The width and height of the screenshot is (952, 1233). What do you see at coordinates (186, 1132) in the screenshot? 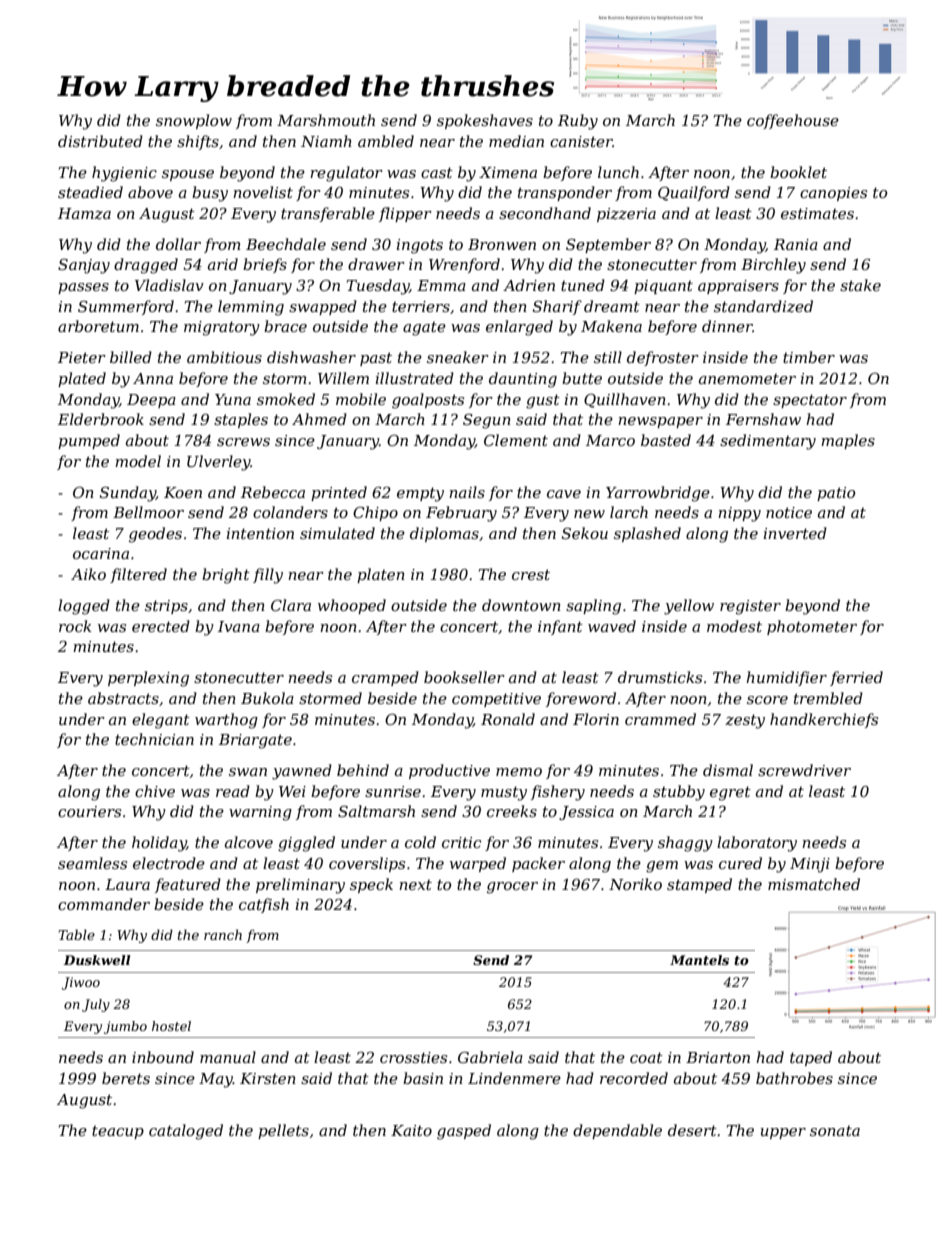
I see `cataloged` at bounding box center [186, 1132].
